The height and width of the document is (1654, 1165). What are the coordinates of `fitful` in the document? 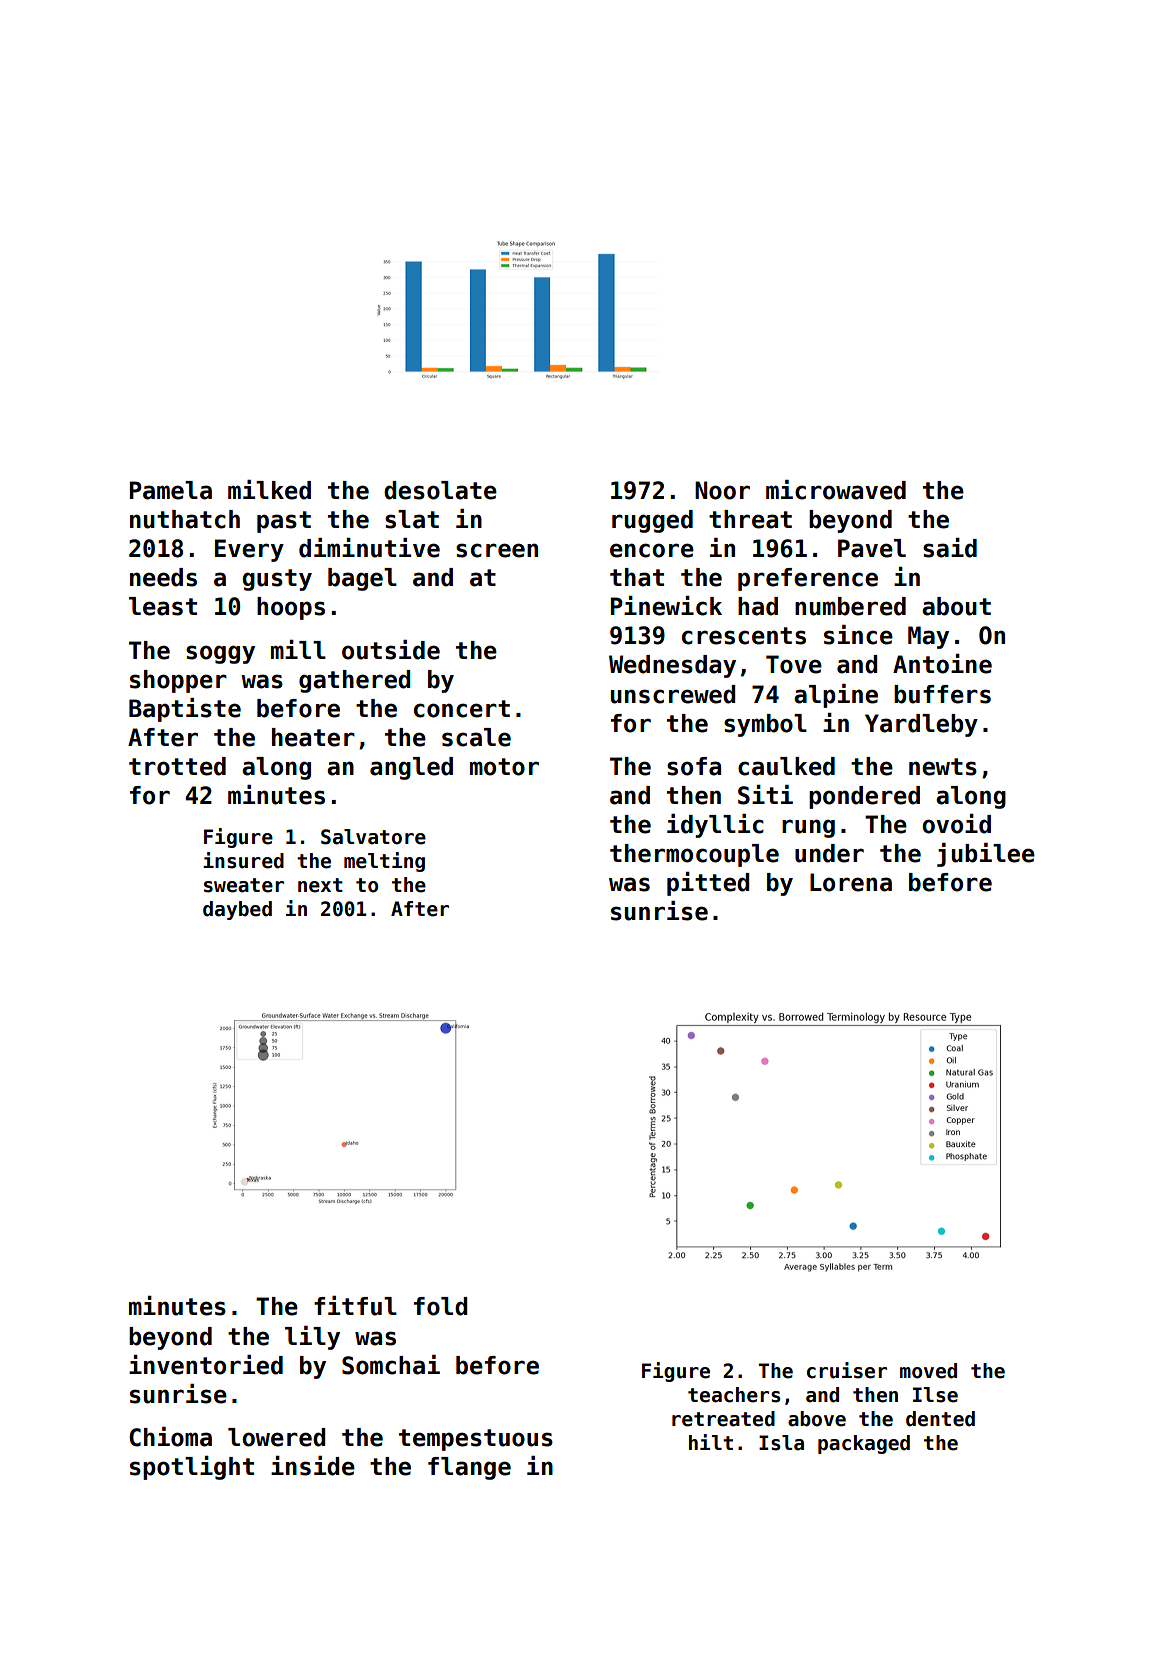 It's located at (355, 1306).
